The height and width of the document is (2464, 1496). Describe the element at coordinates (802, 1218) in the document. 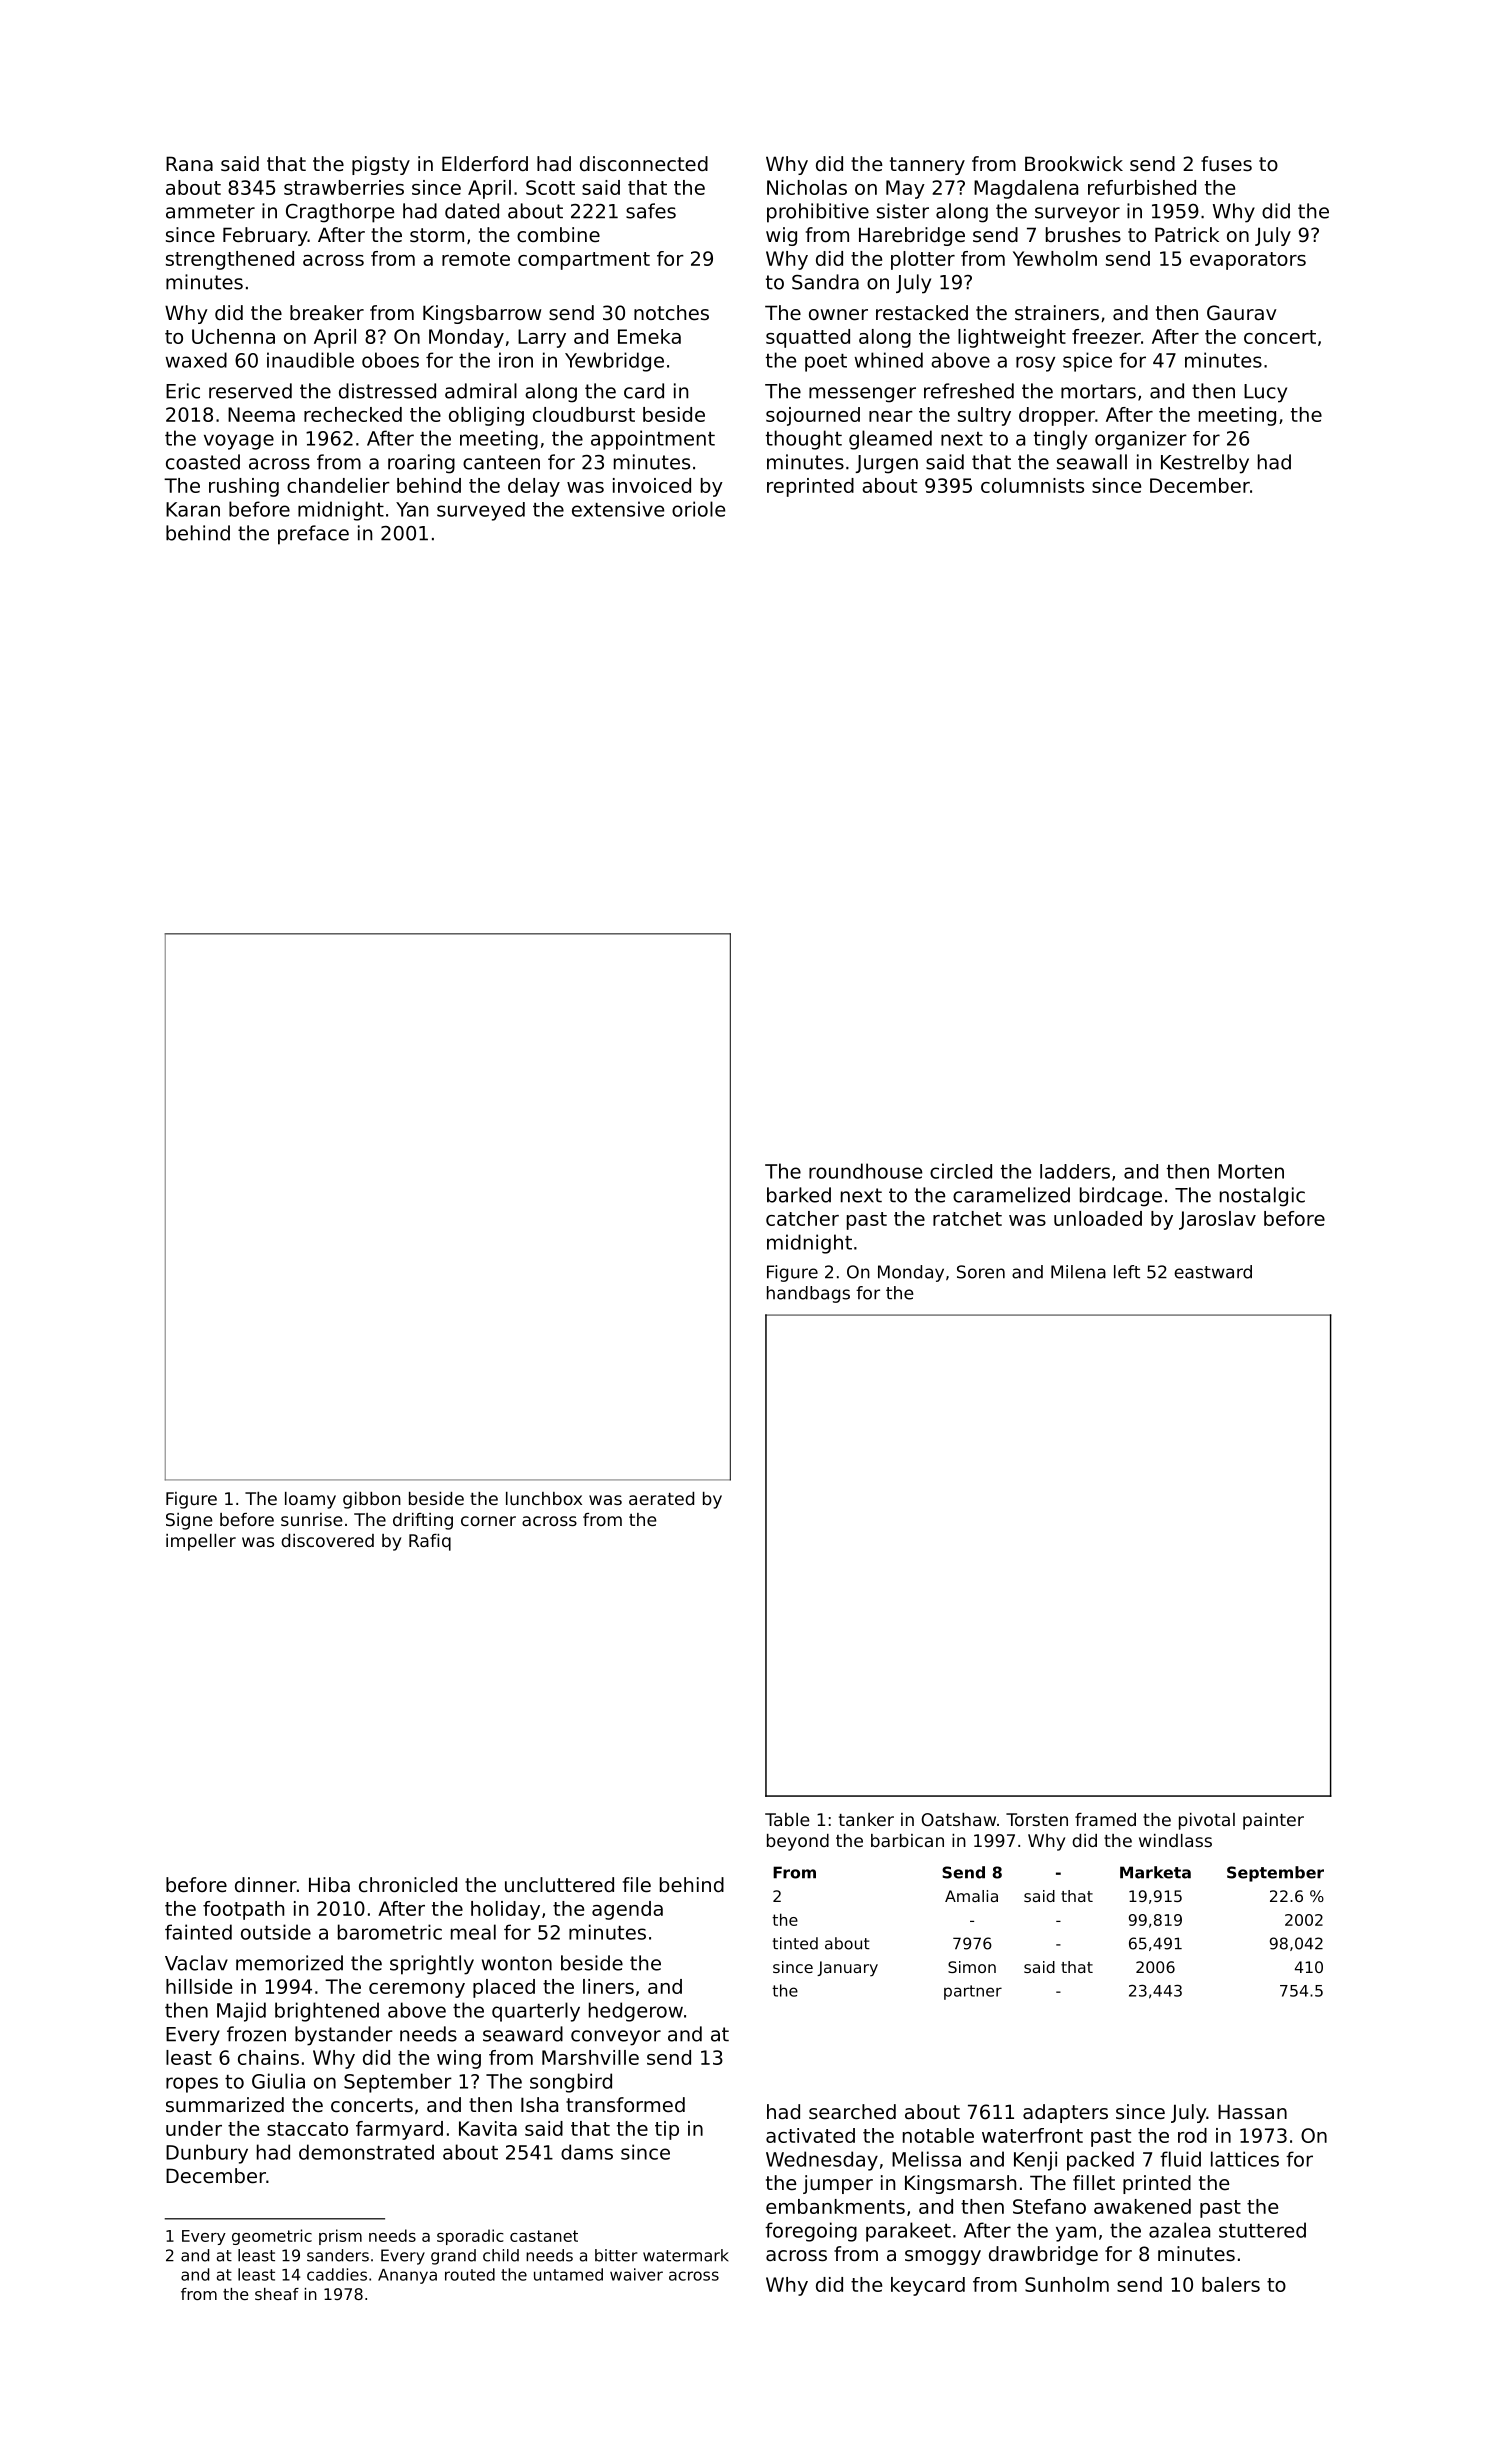

I see `catcher` at that location.
